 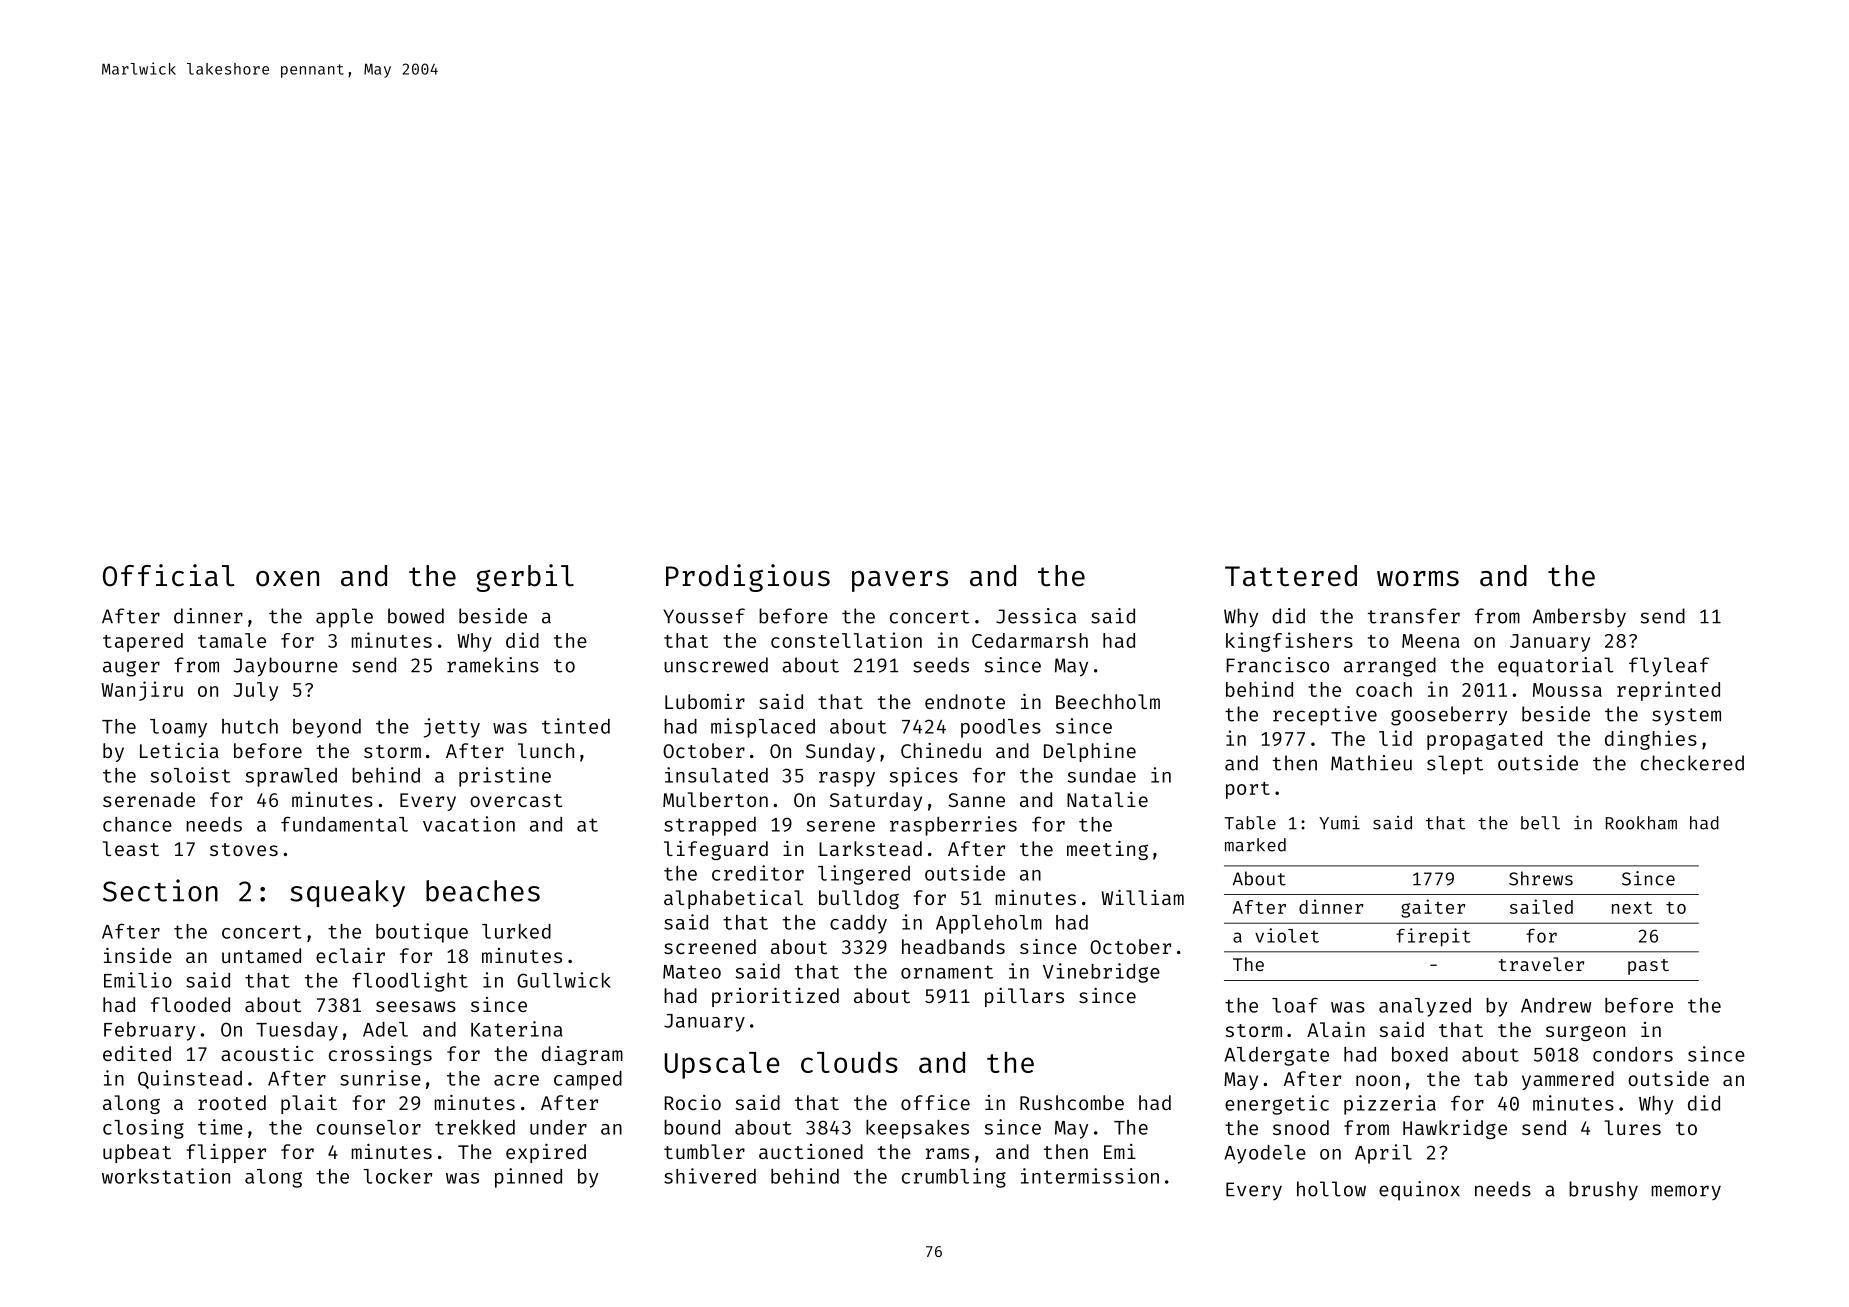 What do you see at coordinates (1418, 579) in the image?
I see `worms` at bounding box center [1418, 579].
